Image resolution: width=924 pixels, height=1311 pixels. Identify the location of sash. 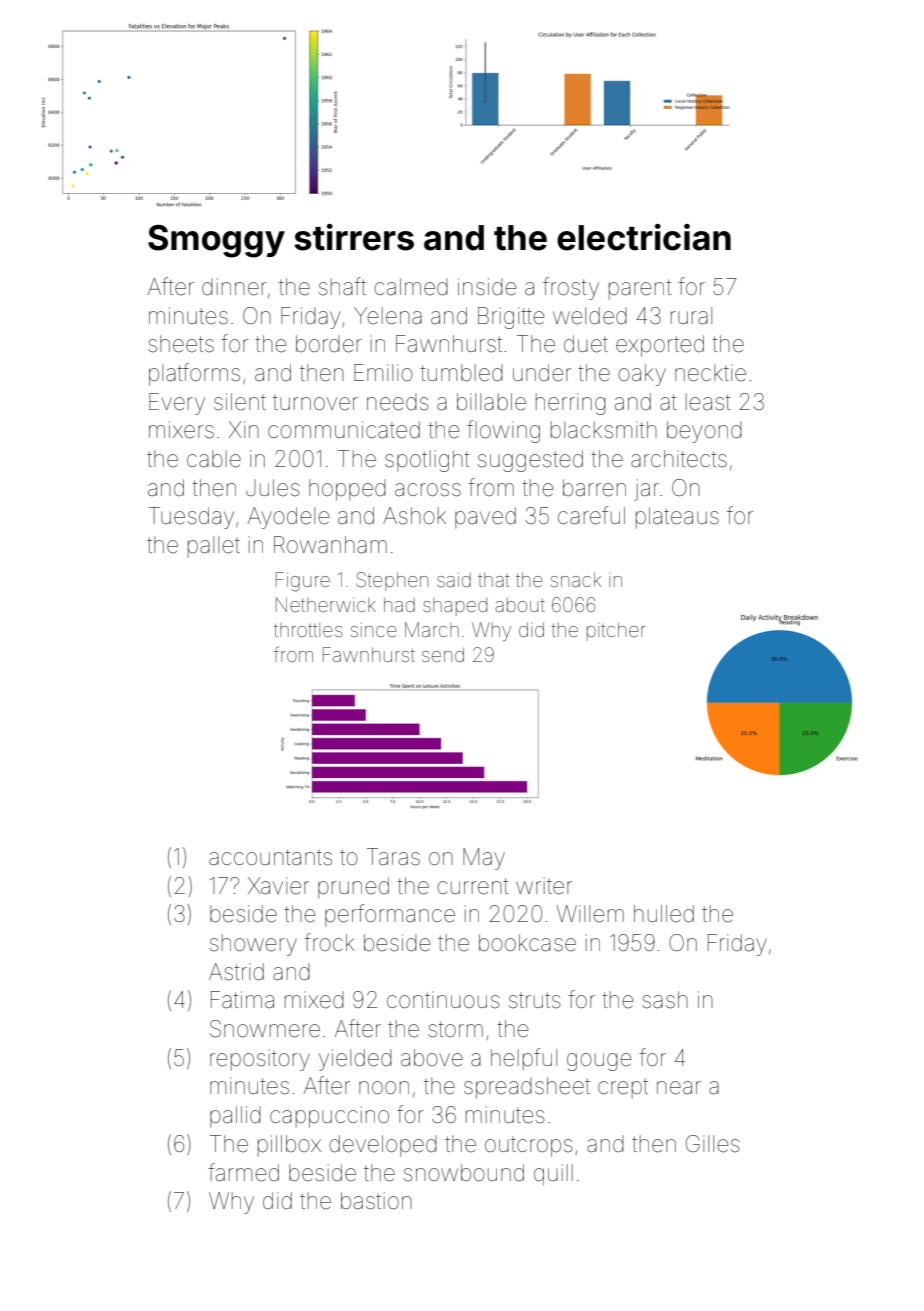
(665, 1000).
